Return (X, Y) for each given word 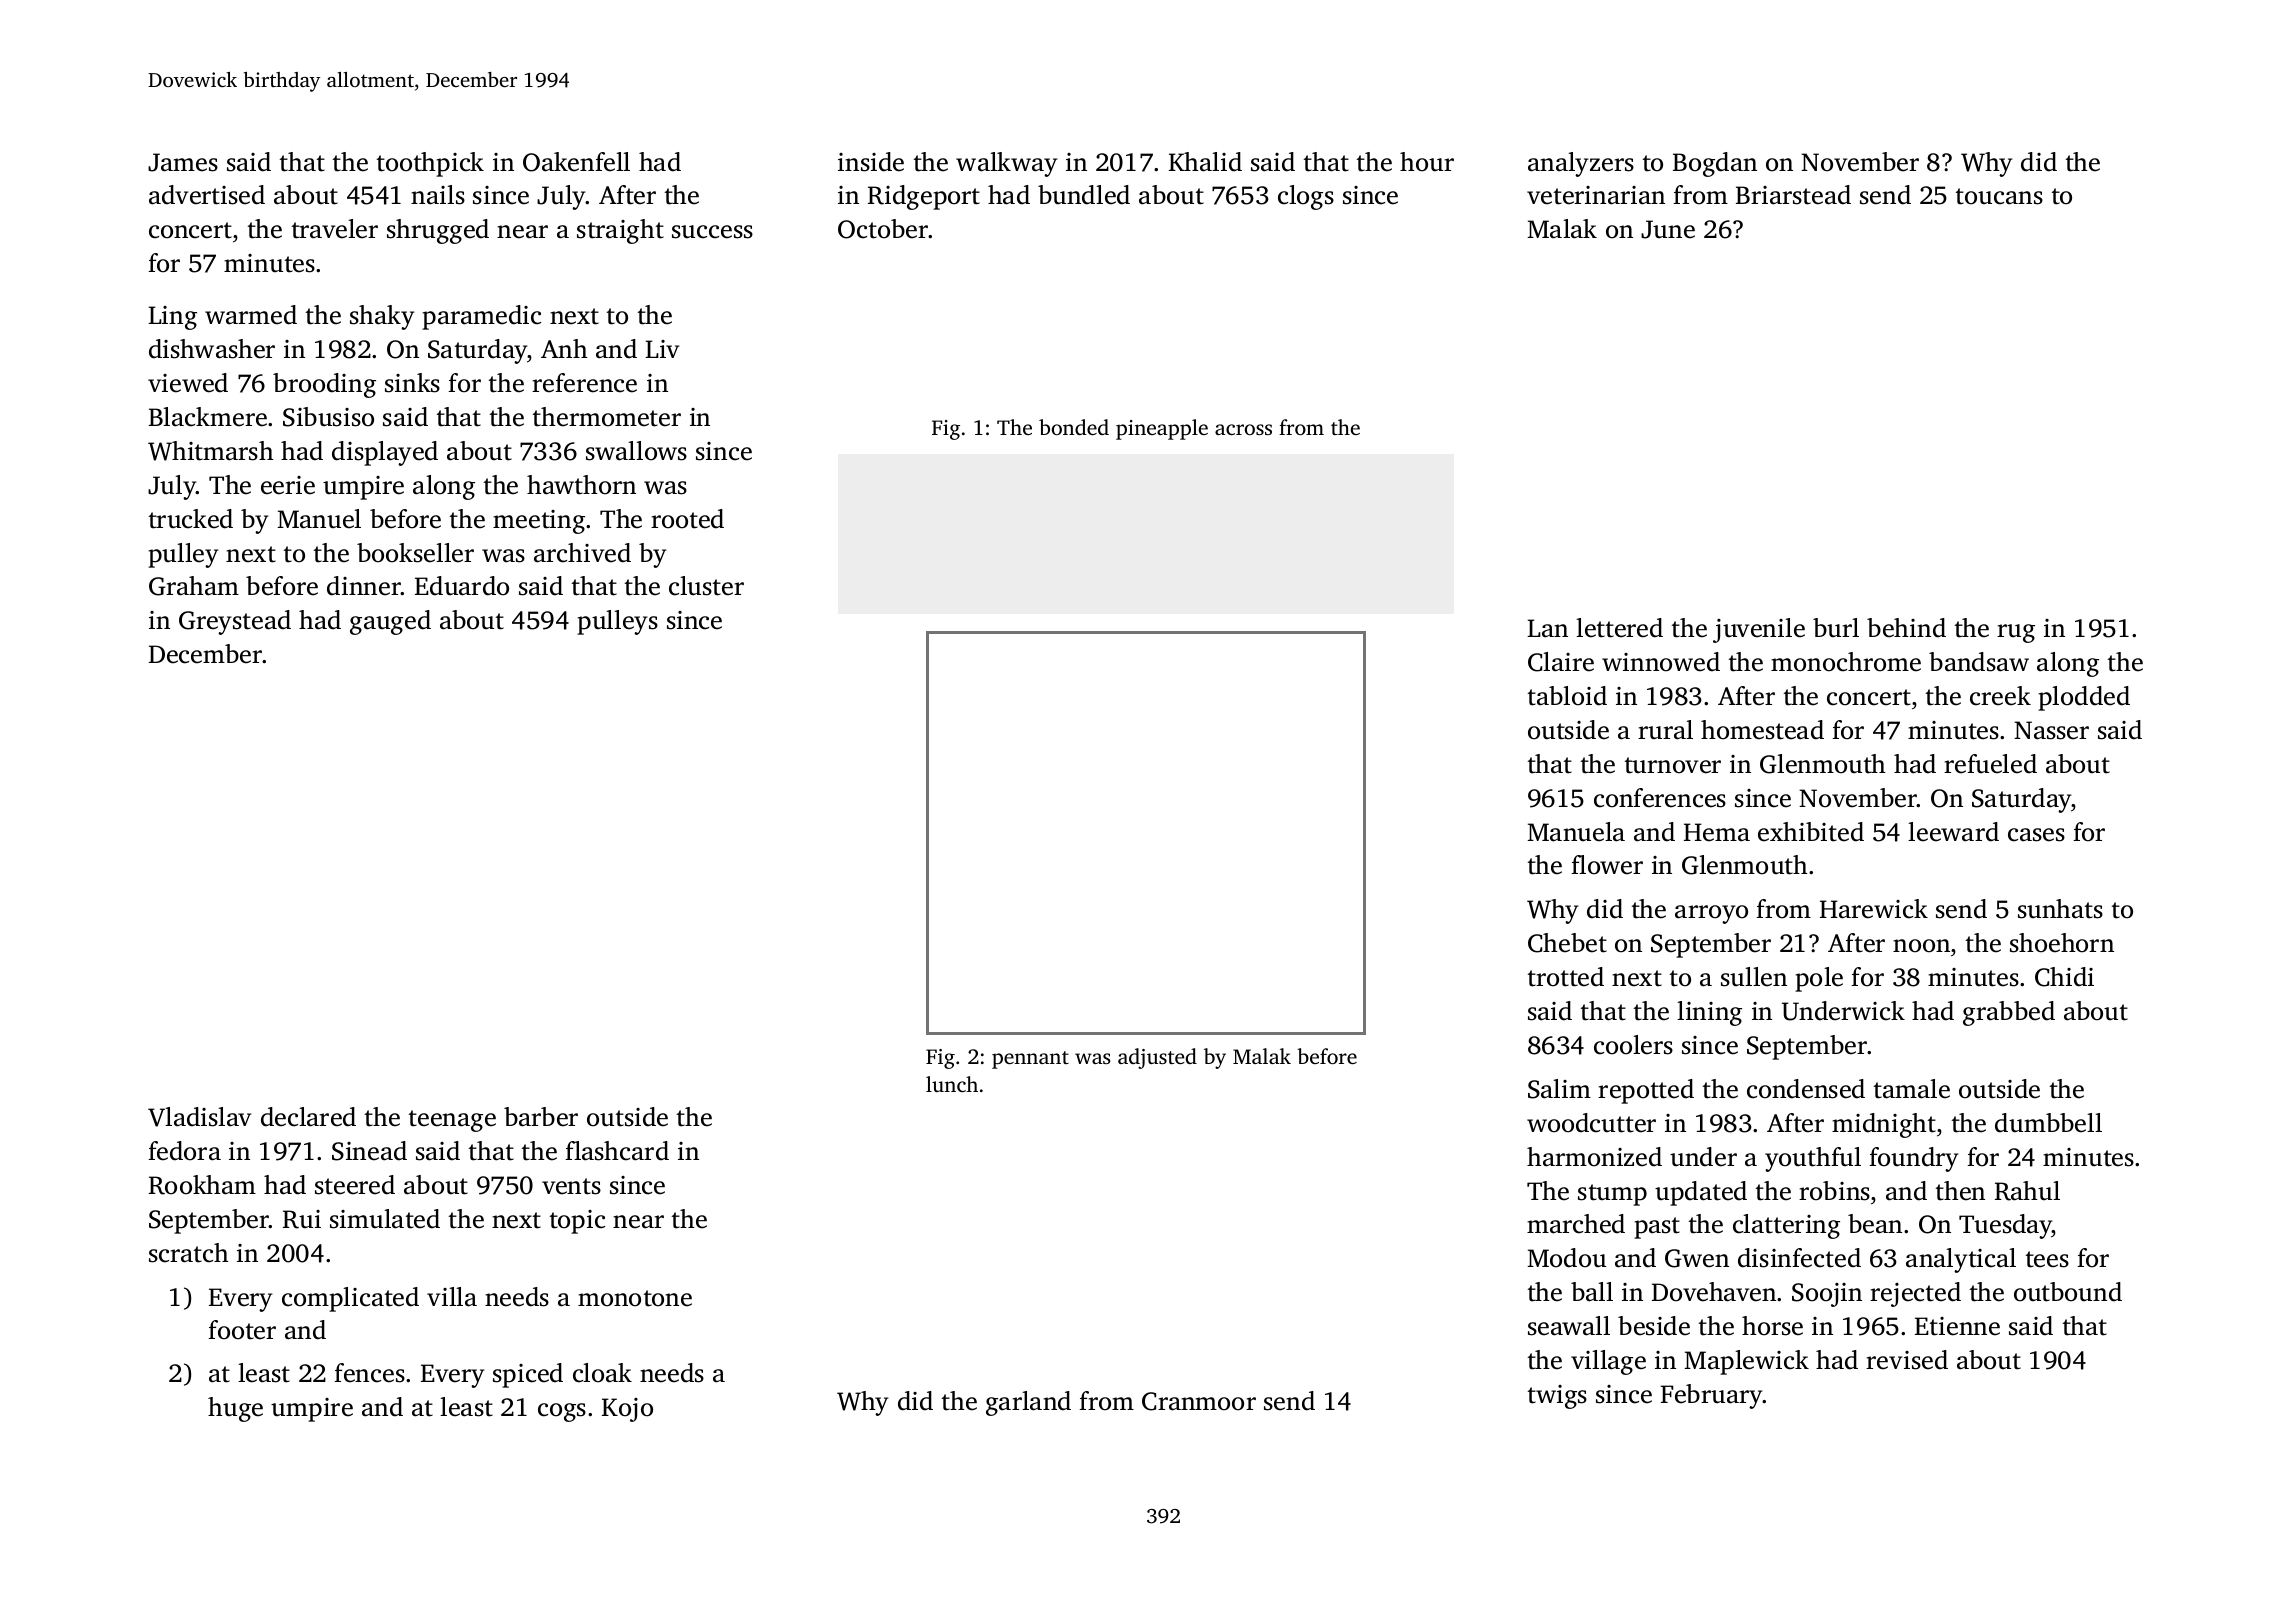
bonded (1074, 427)
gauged (390, 622)
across (1243, 429)
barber (541, 1117)
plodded (2084, 698)
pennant (1030, 1060)
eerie (288, 485)
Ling (172, 318)
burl (1836, 627)
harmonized (1594, 1157)
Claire (1561, 662)
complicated (350, 1299)
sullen (1754, 977)
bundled (1084, 195)
